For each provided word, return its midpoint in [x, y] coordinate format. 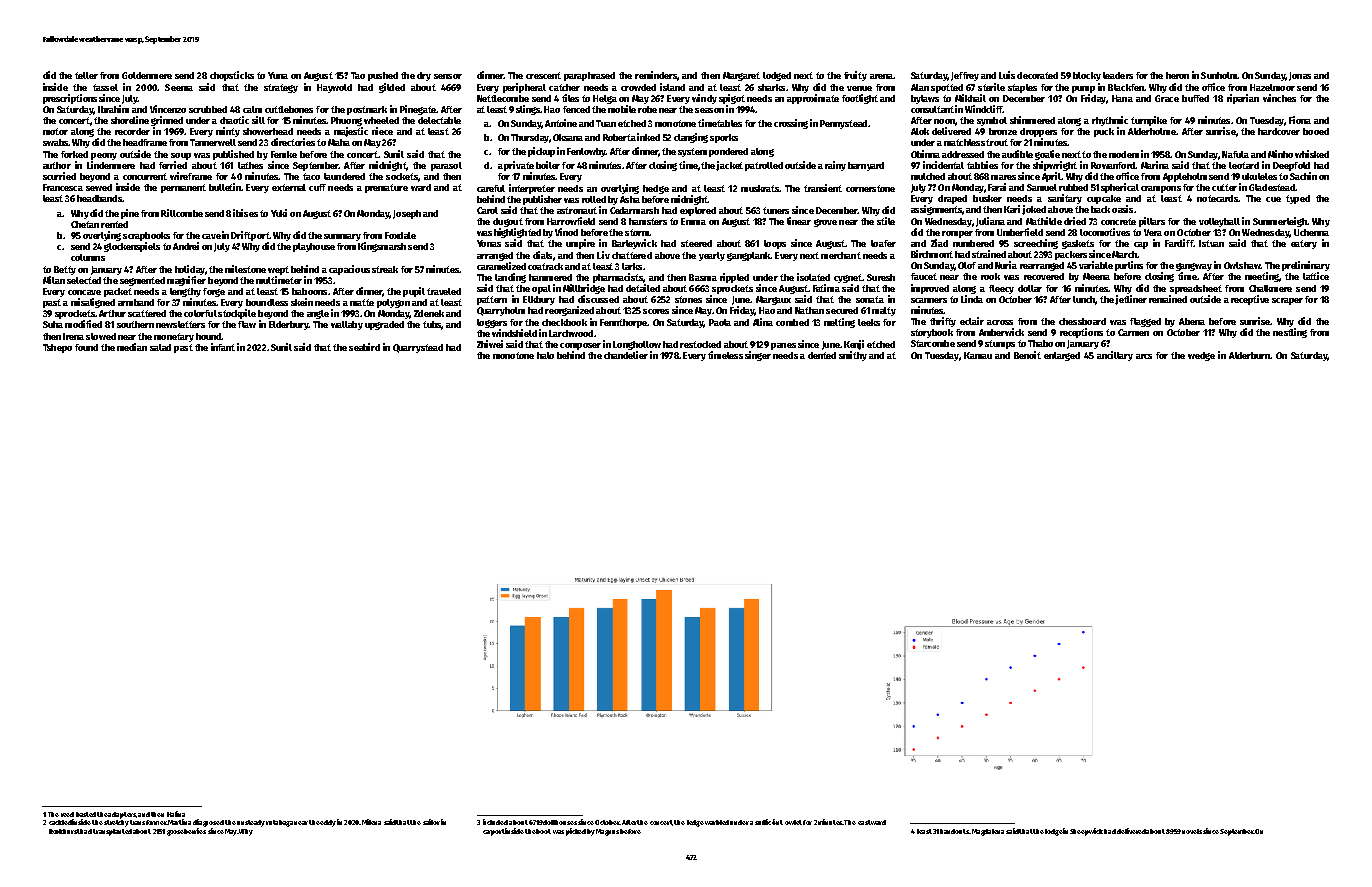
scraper [1287, 301]
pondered [728, 152]
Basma [703, 277]
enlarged [1062, 356]
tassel [105, 87]
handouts [954, 831]
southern [135, 324]
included [495, 822]
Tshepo [57, 348]
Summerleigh [1280, 222]
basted [86, 814]
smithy [853, 356]
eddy [328, 823]
